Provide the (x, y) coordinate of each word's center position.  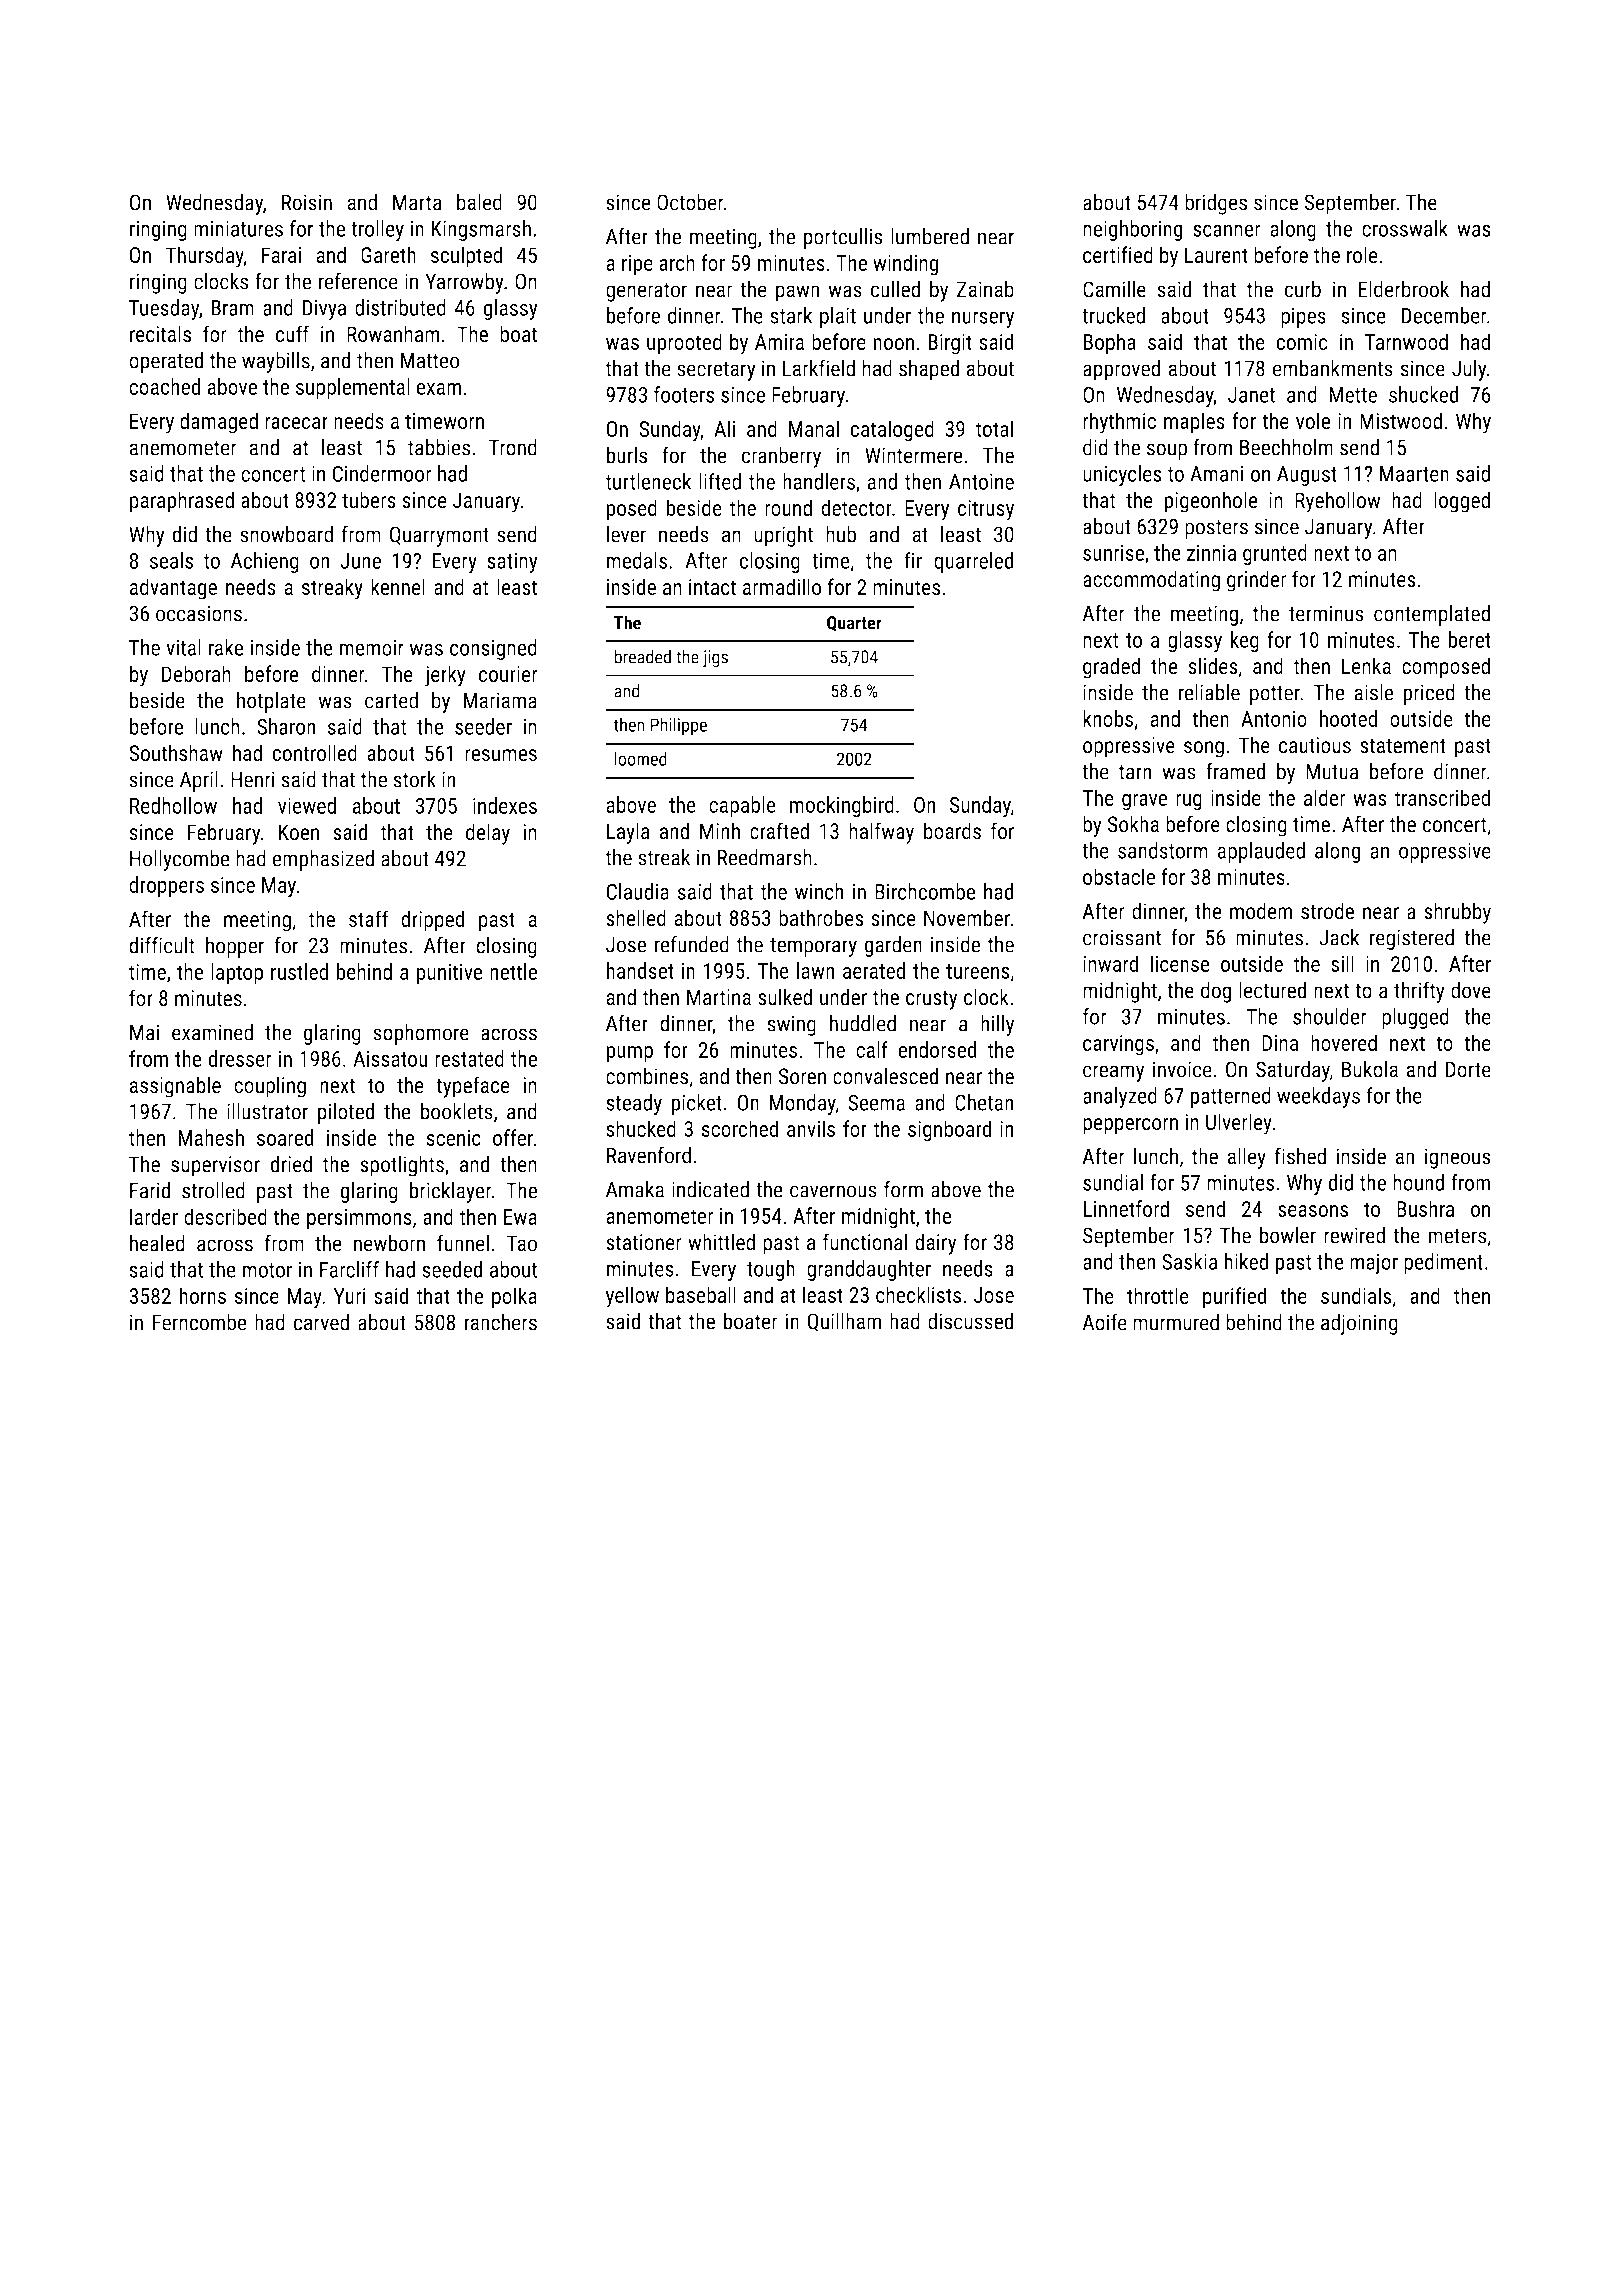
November (967, 918)
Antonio (1274, 719)
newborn (389, 1243)
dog (1216, 992)
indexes (505, 805)
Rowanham (393, 333)
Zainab (985, 289)
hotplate (271, 702)
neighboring (1133, 230)
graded (1111, 668)
